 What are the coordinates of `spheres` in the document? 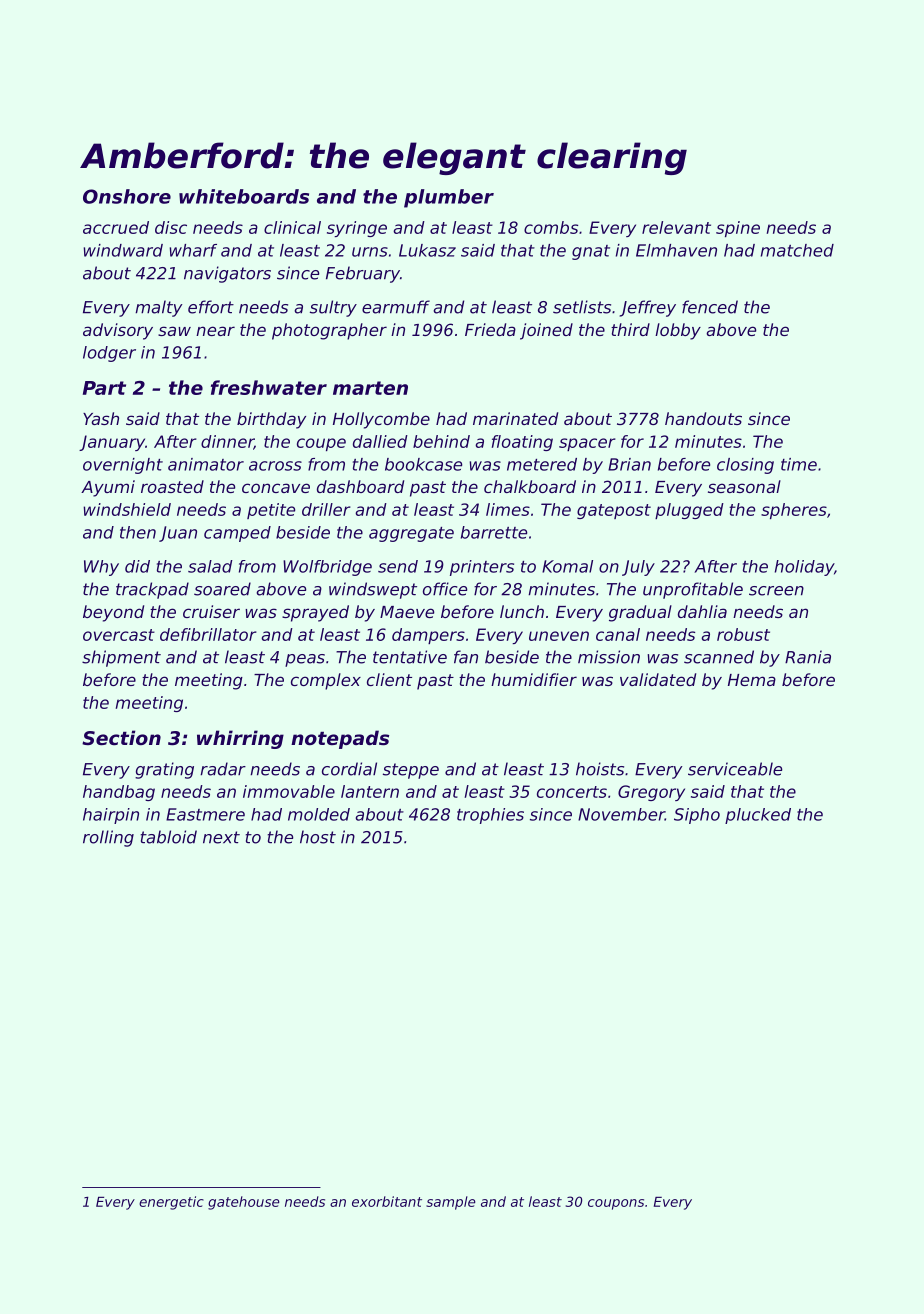 It's located at (794, 511).
